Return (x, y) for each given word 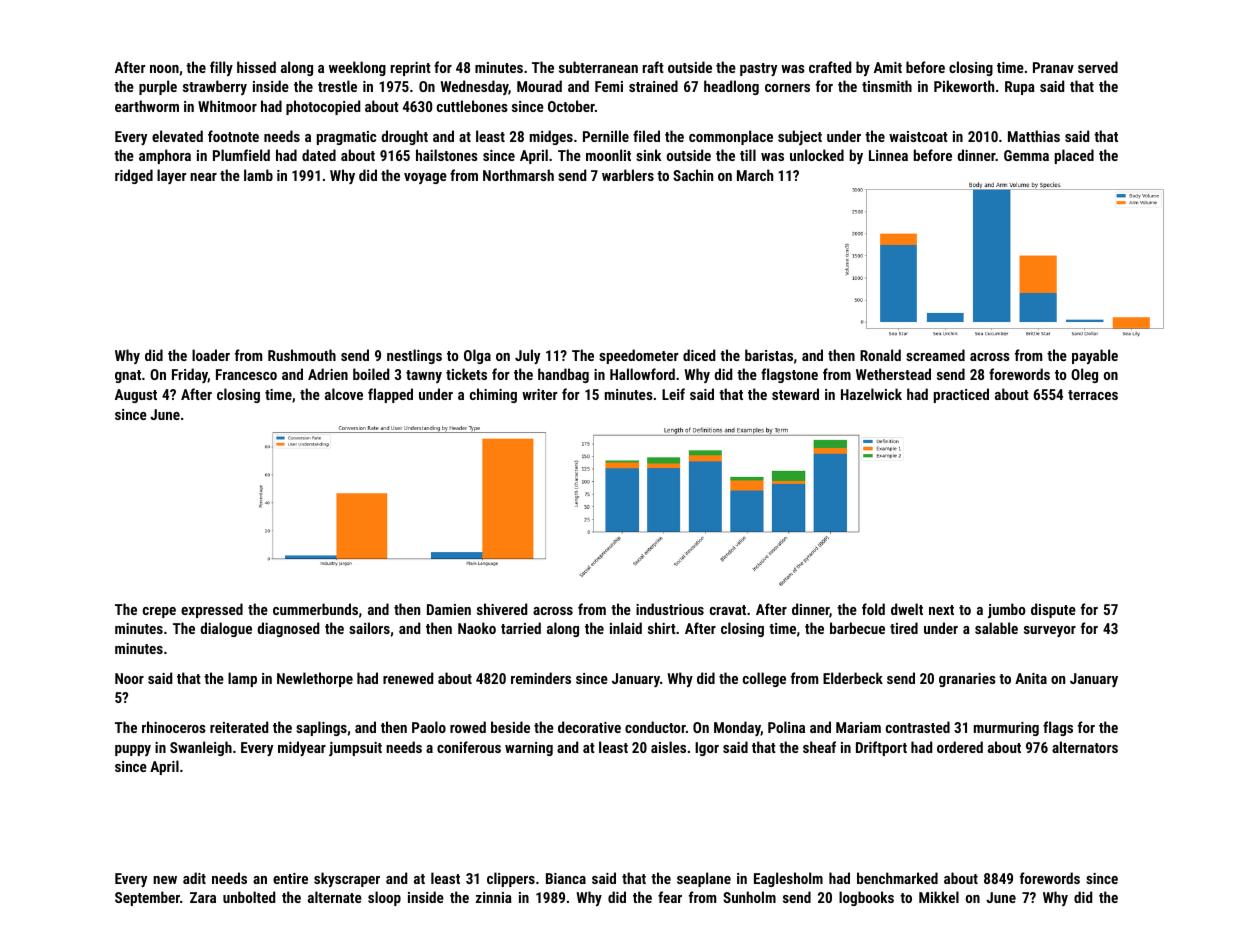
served (1098, 67)
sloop (384, 898)
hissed (256, 67)
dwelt (907, 609)
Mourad (539, 86)
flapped (390, 395)
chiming (493, 395)
